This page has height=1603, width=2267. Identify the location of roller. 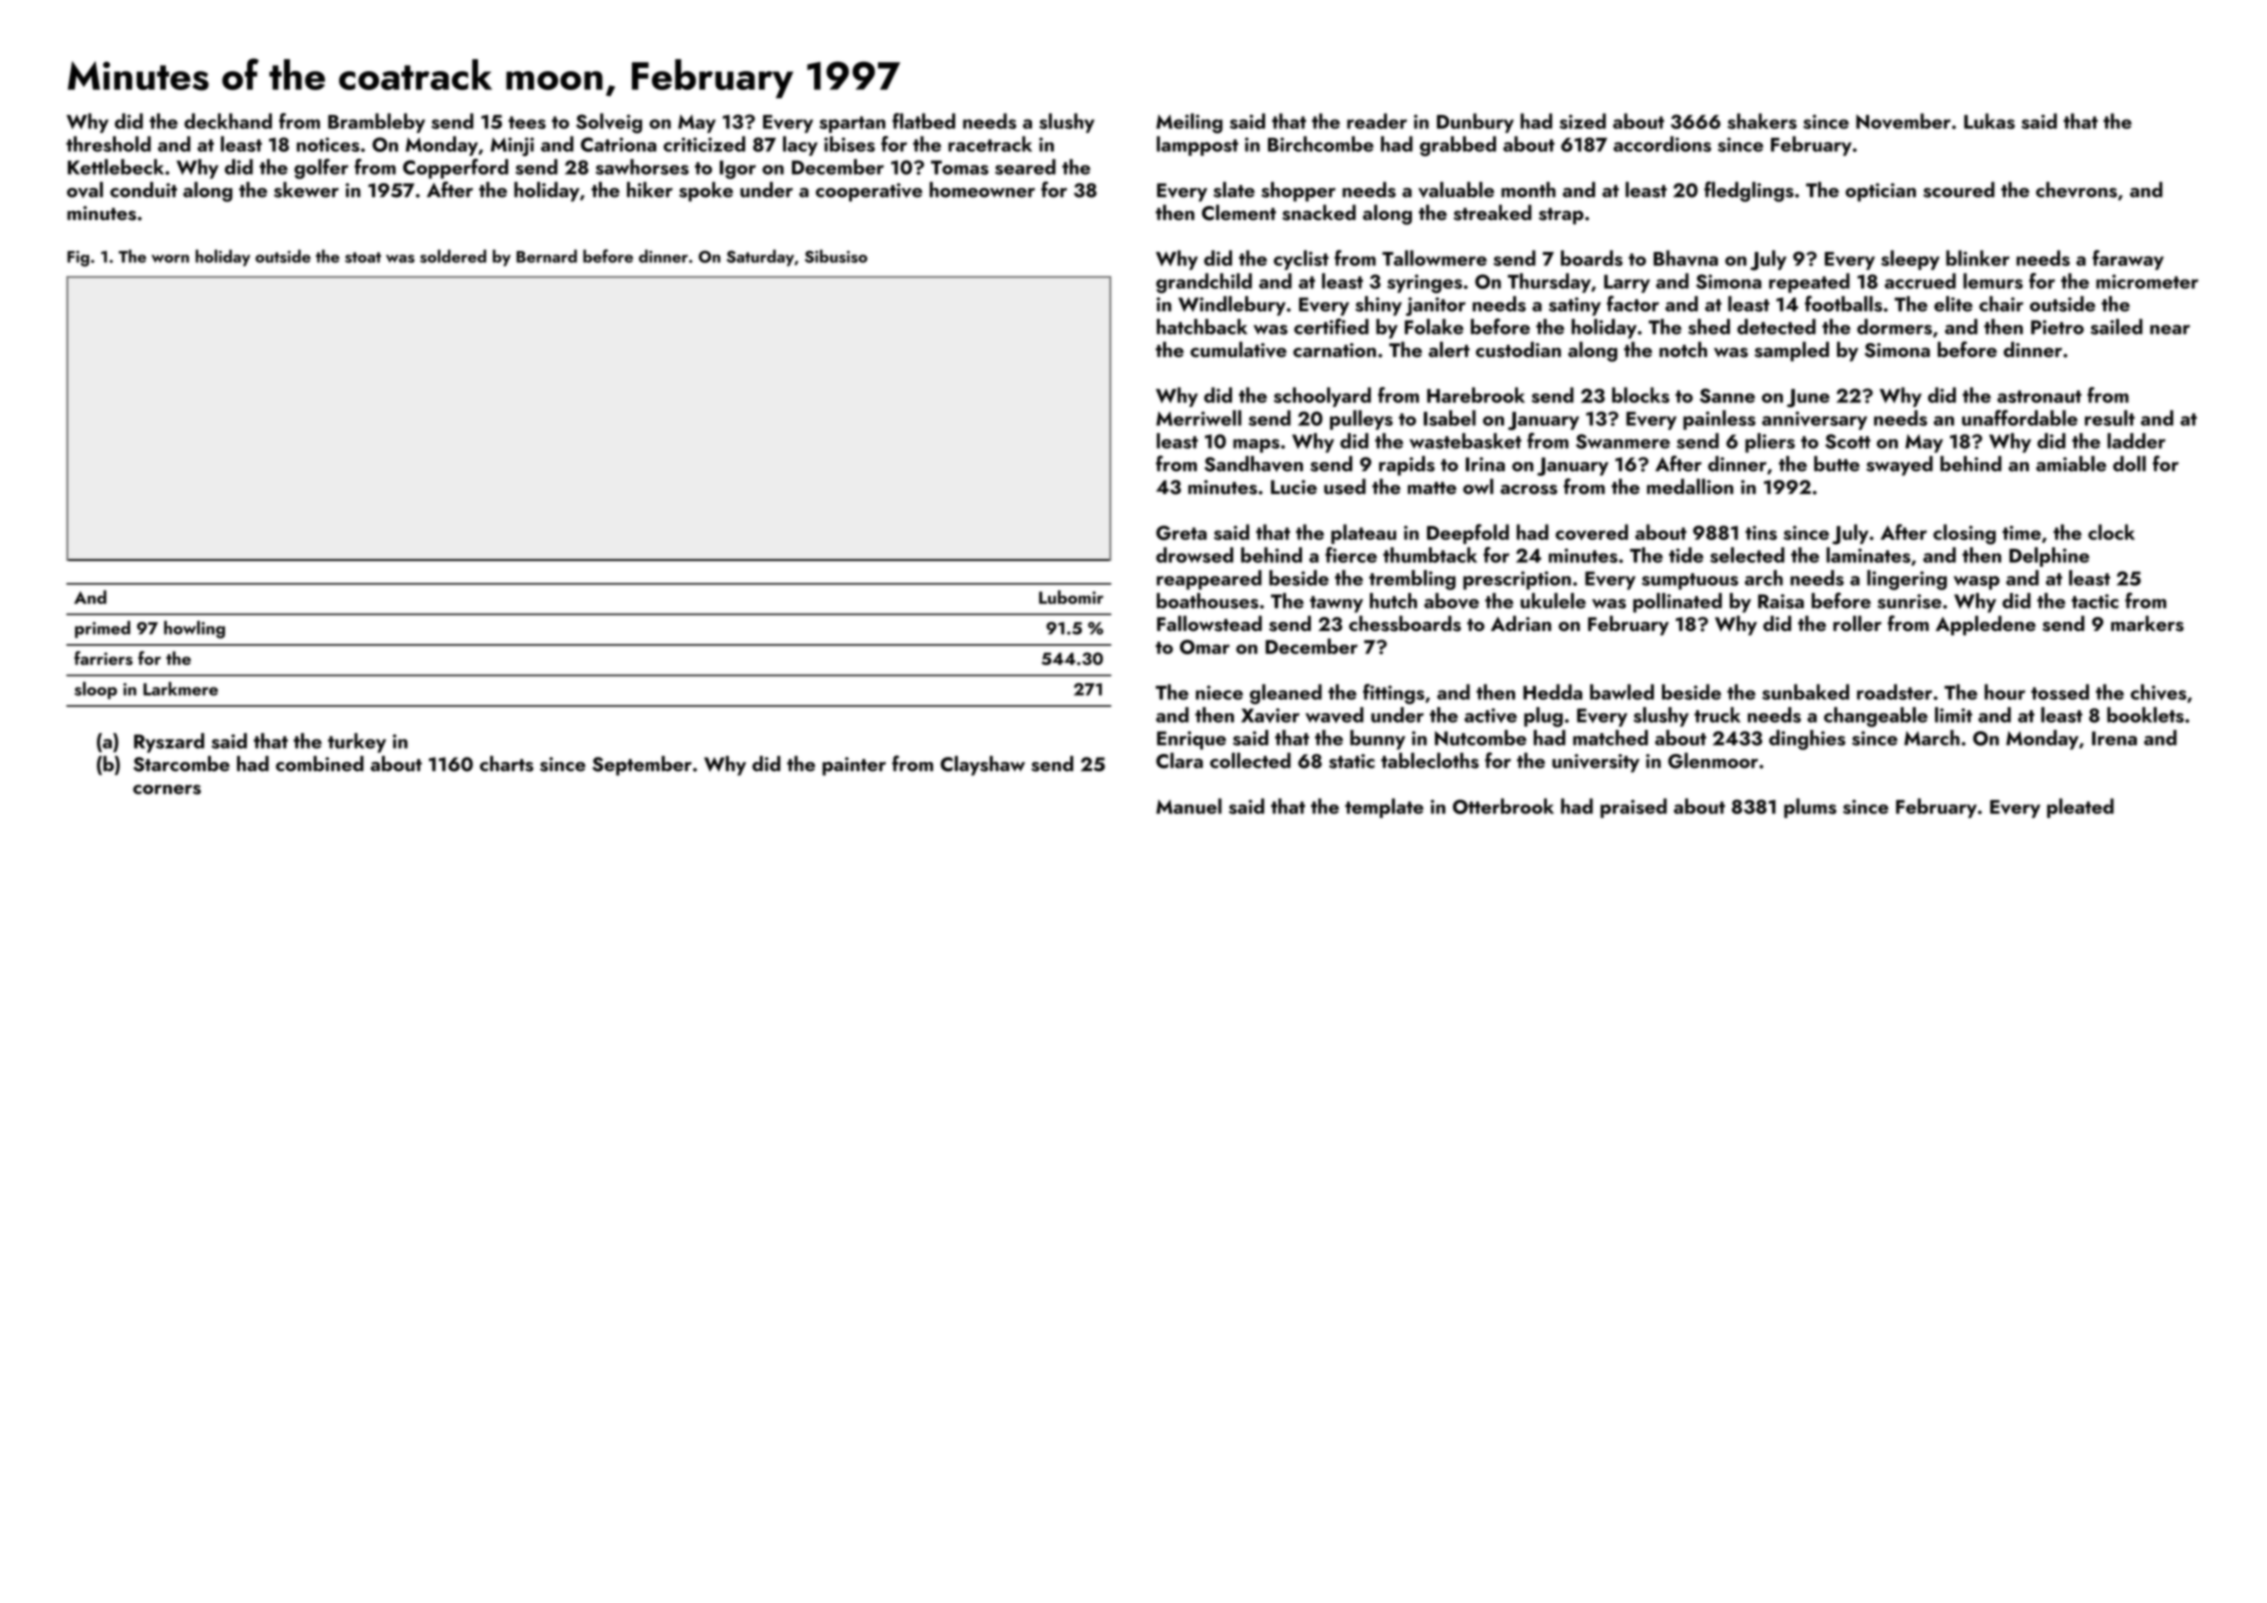
(1857, 623).
